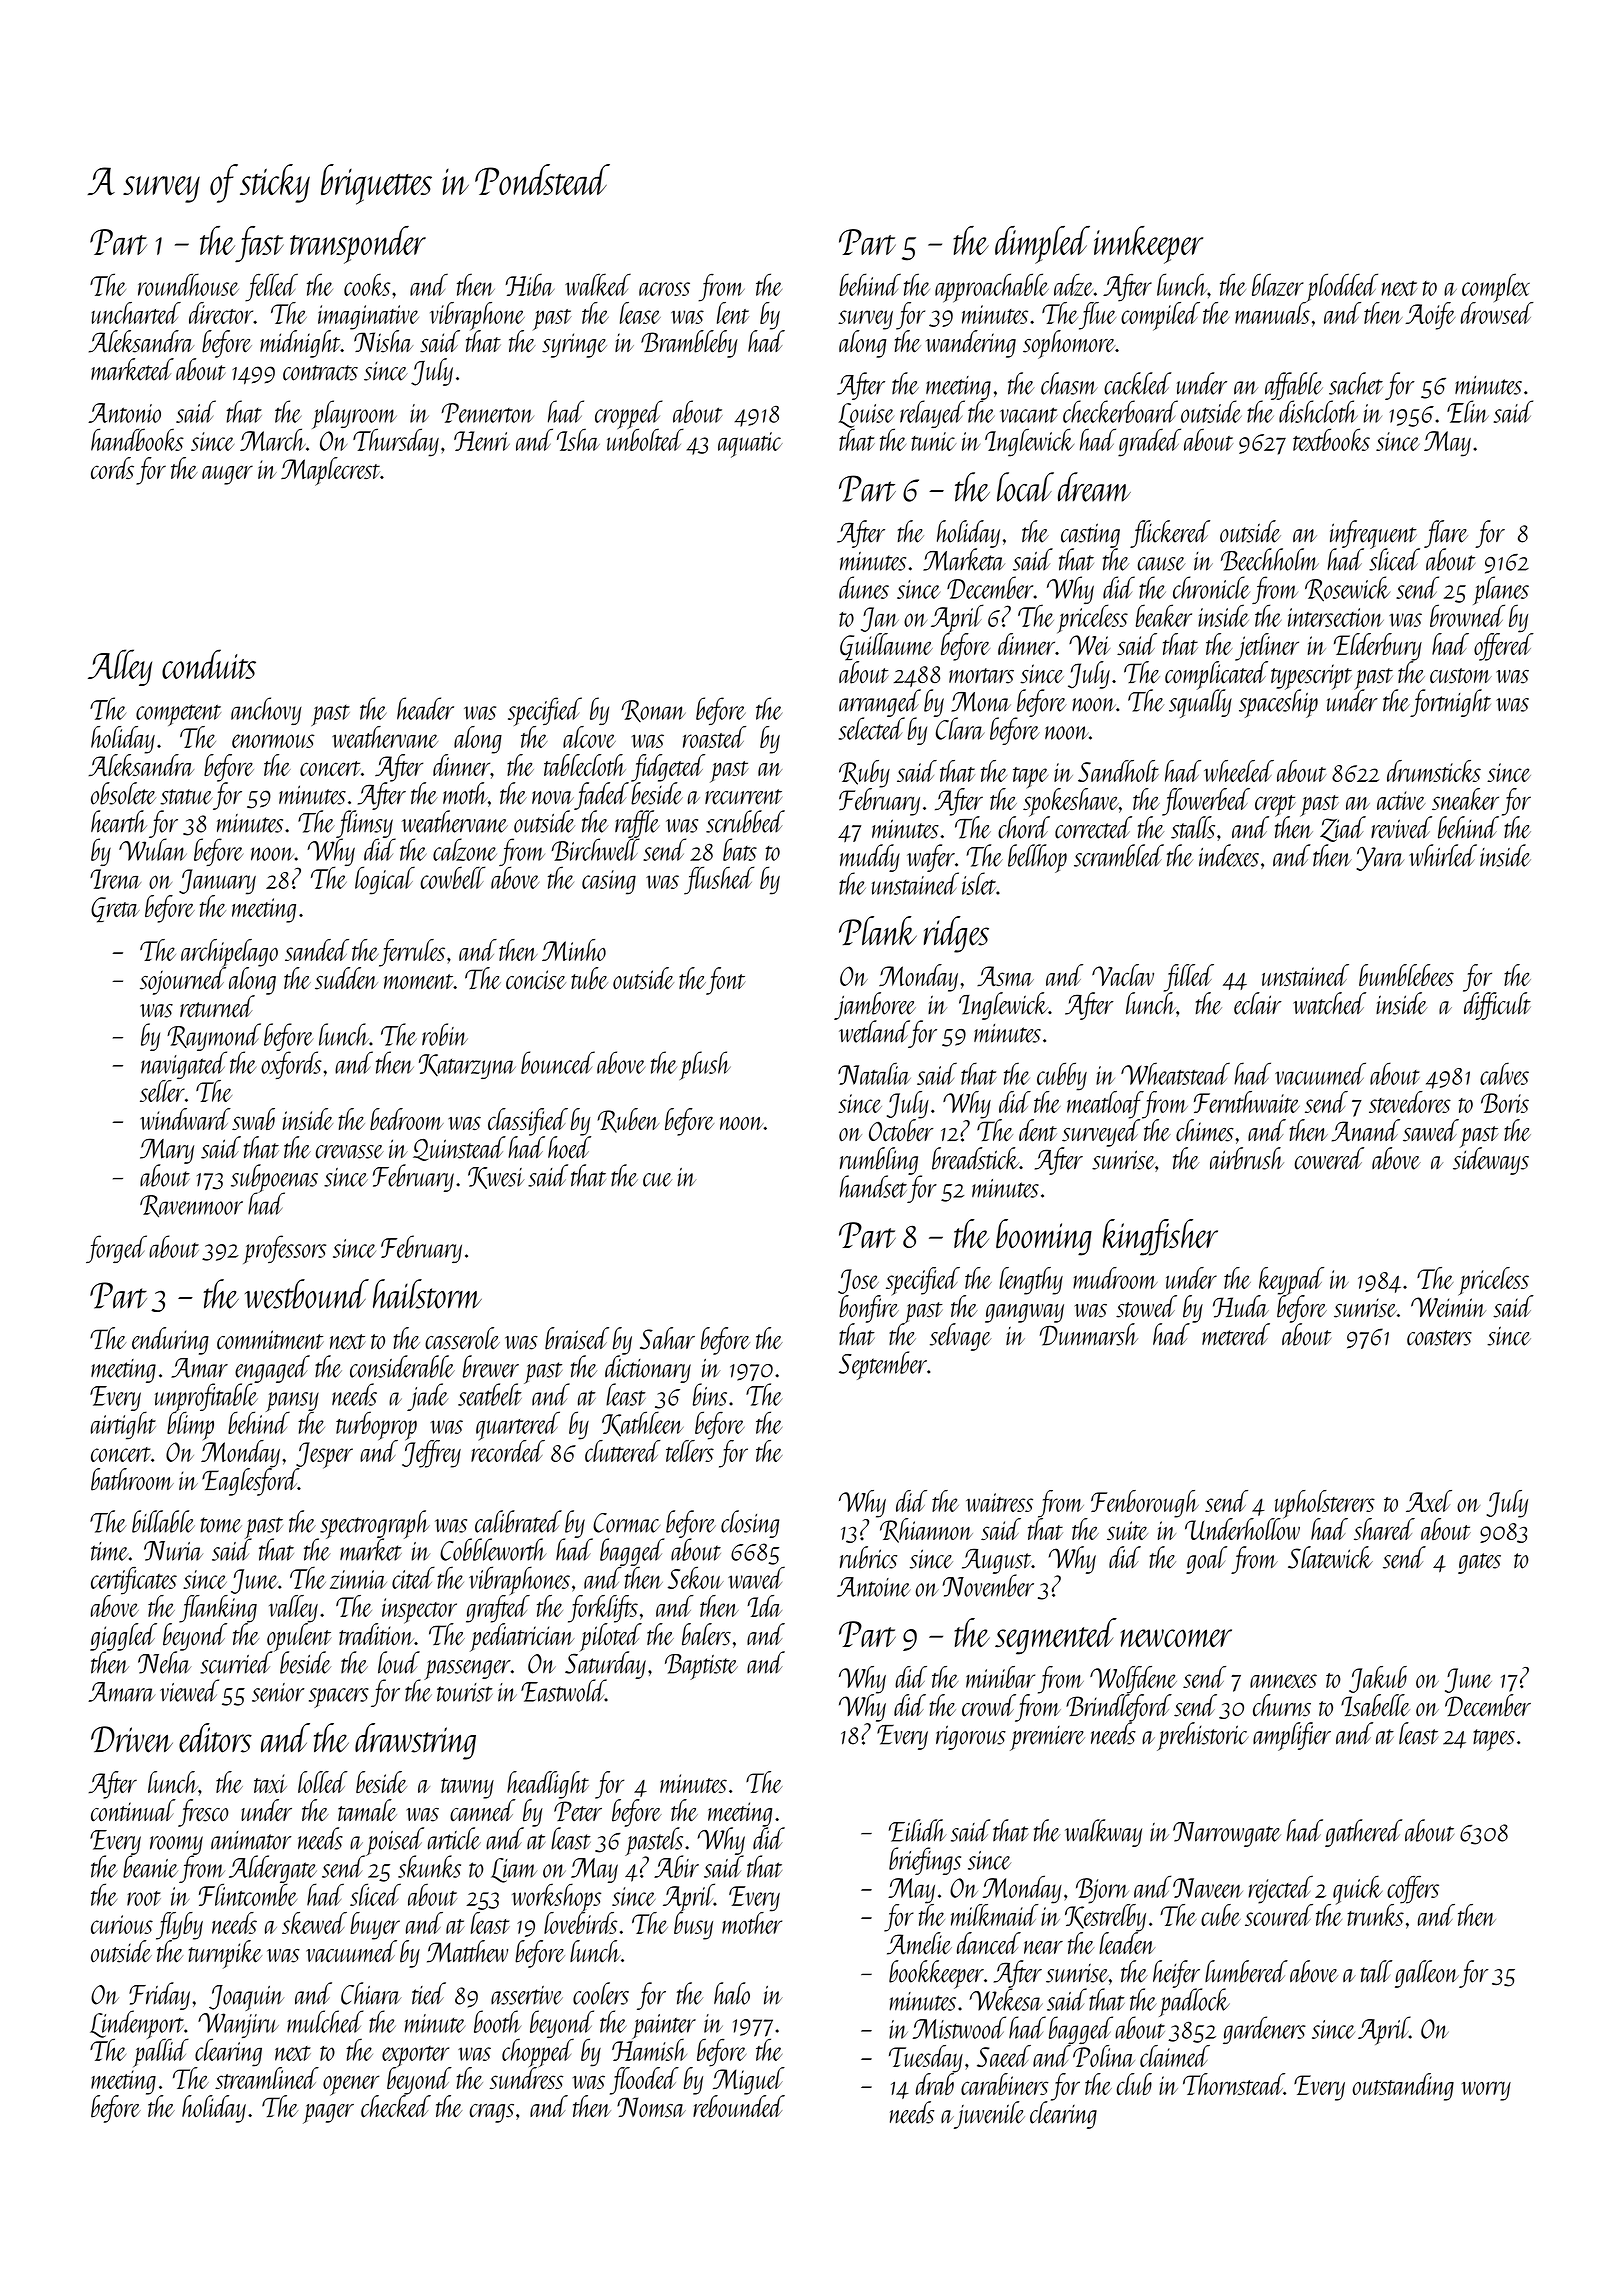 This screenshot has width=1620, height=2292. I want to click on scrubbed, so click(745, 821).
